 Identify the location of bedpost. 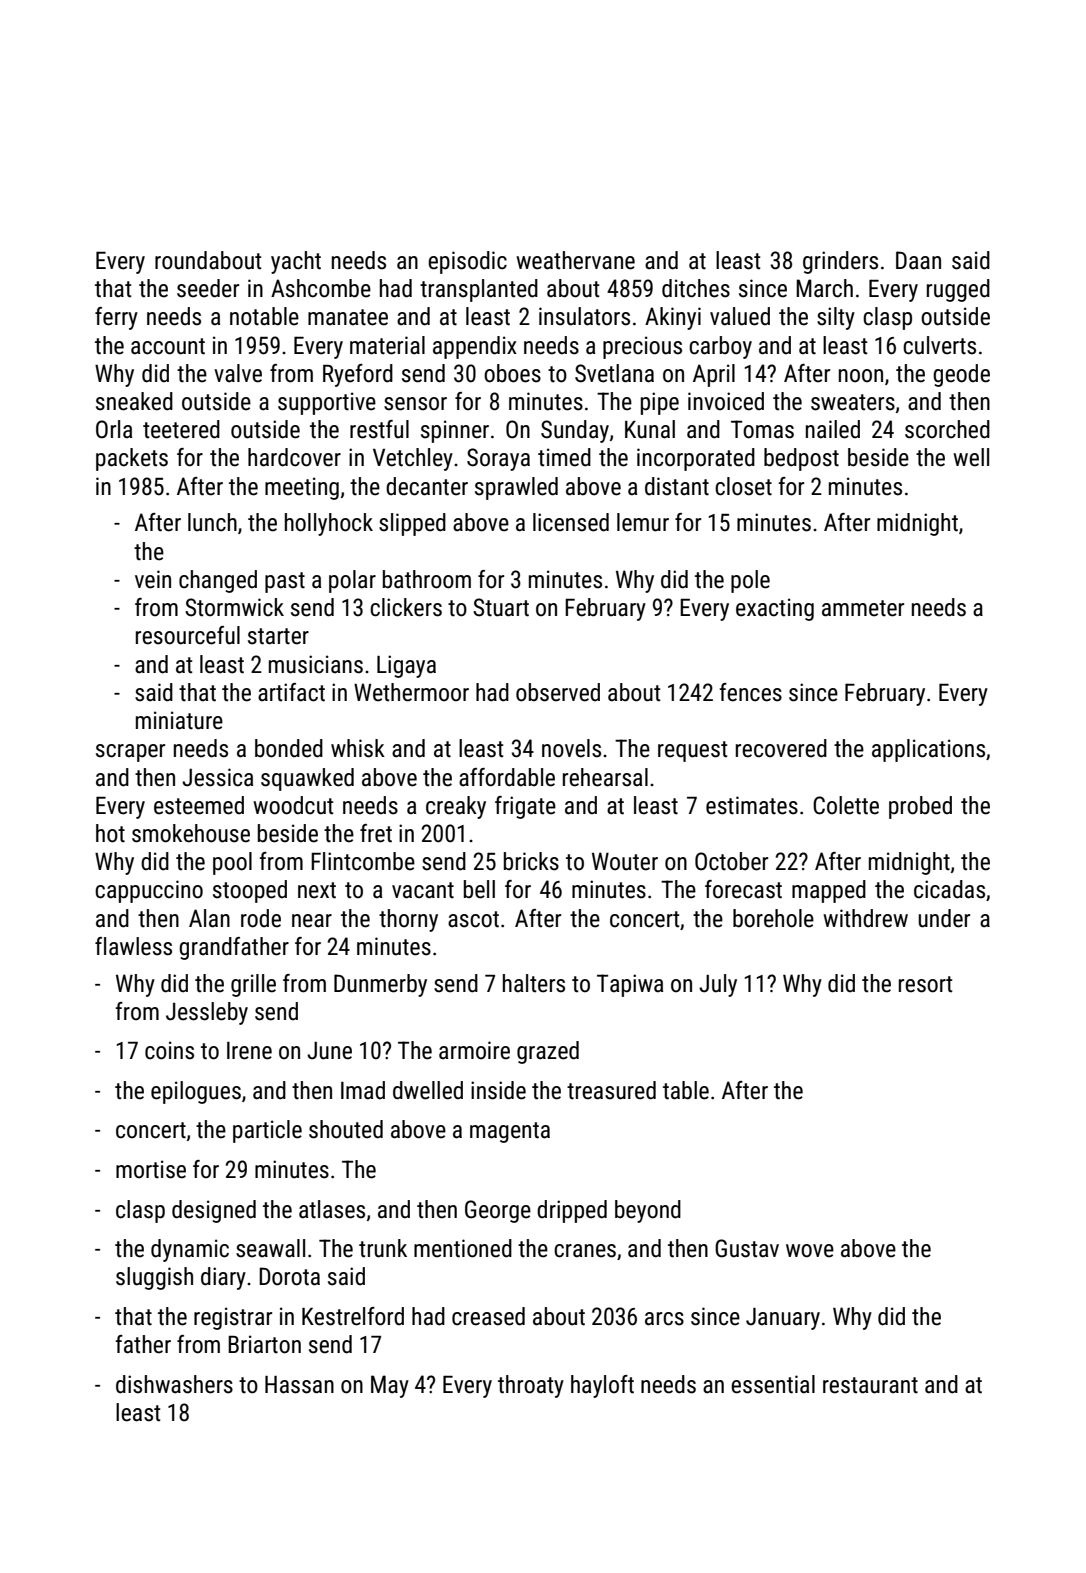
(801, 459).
